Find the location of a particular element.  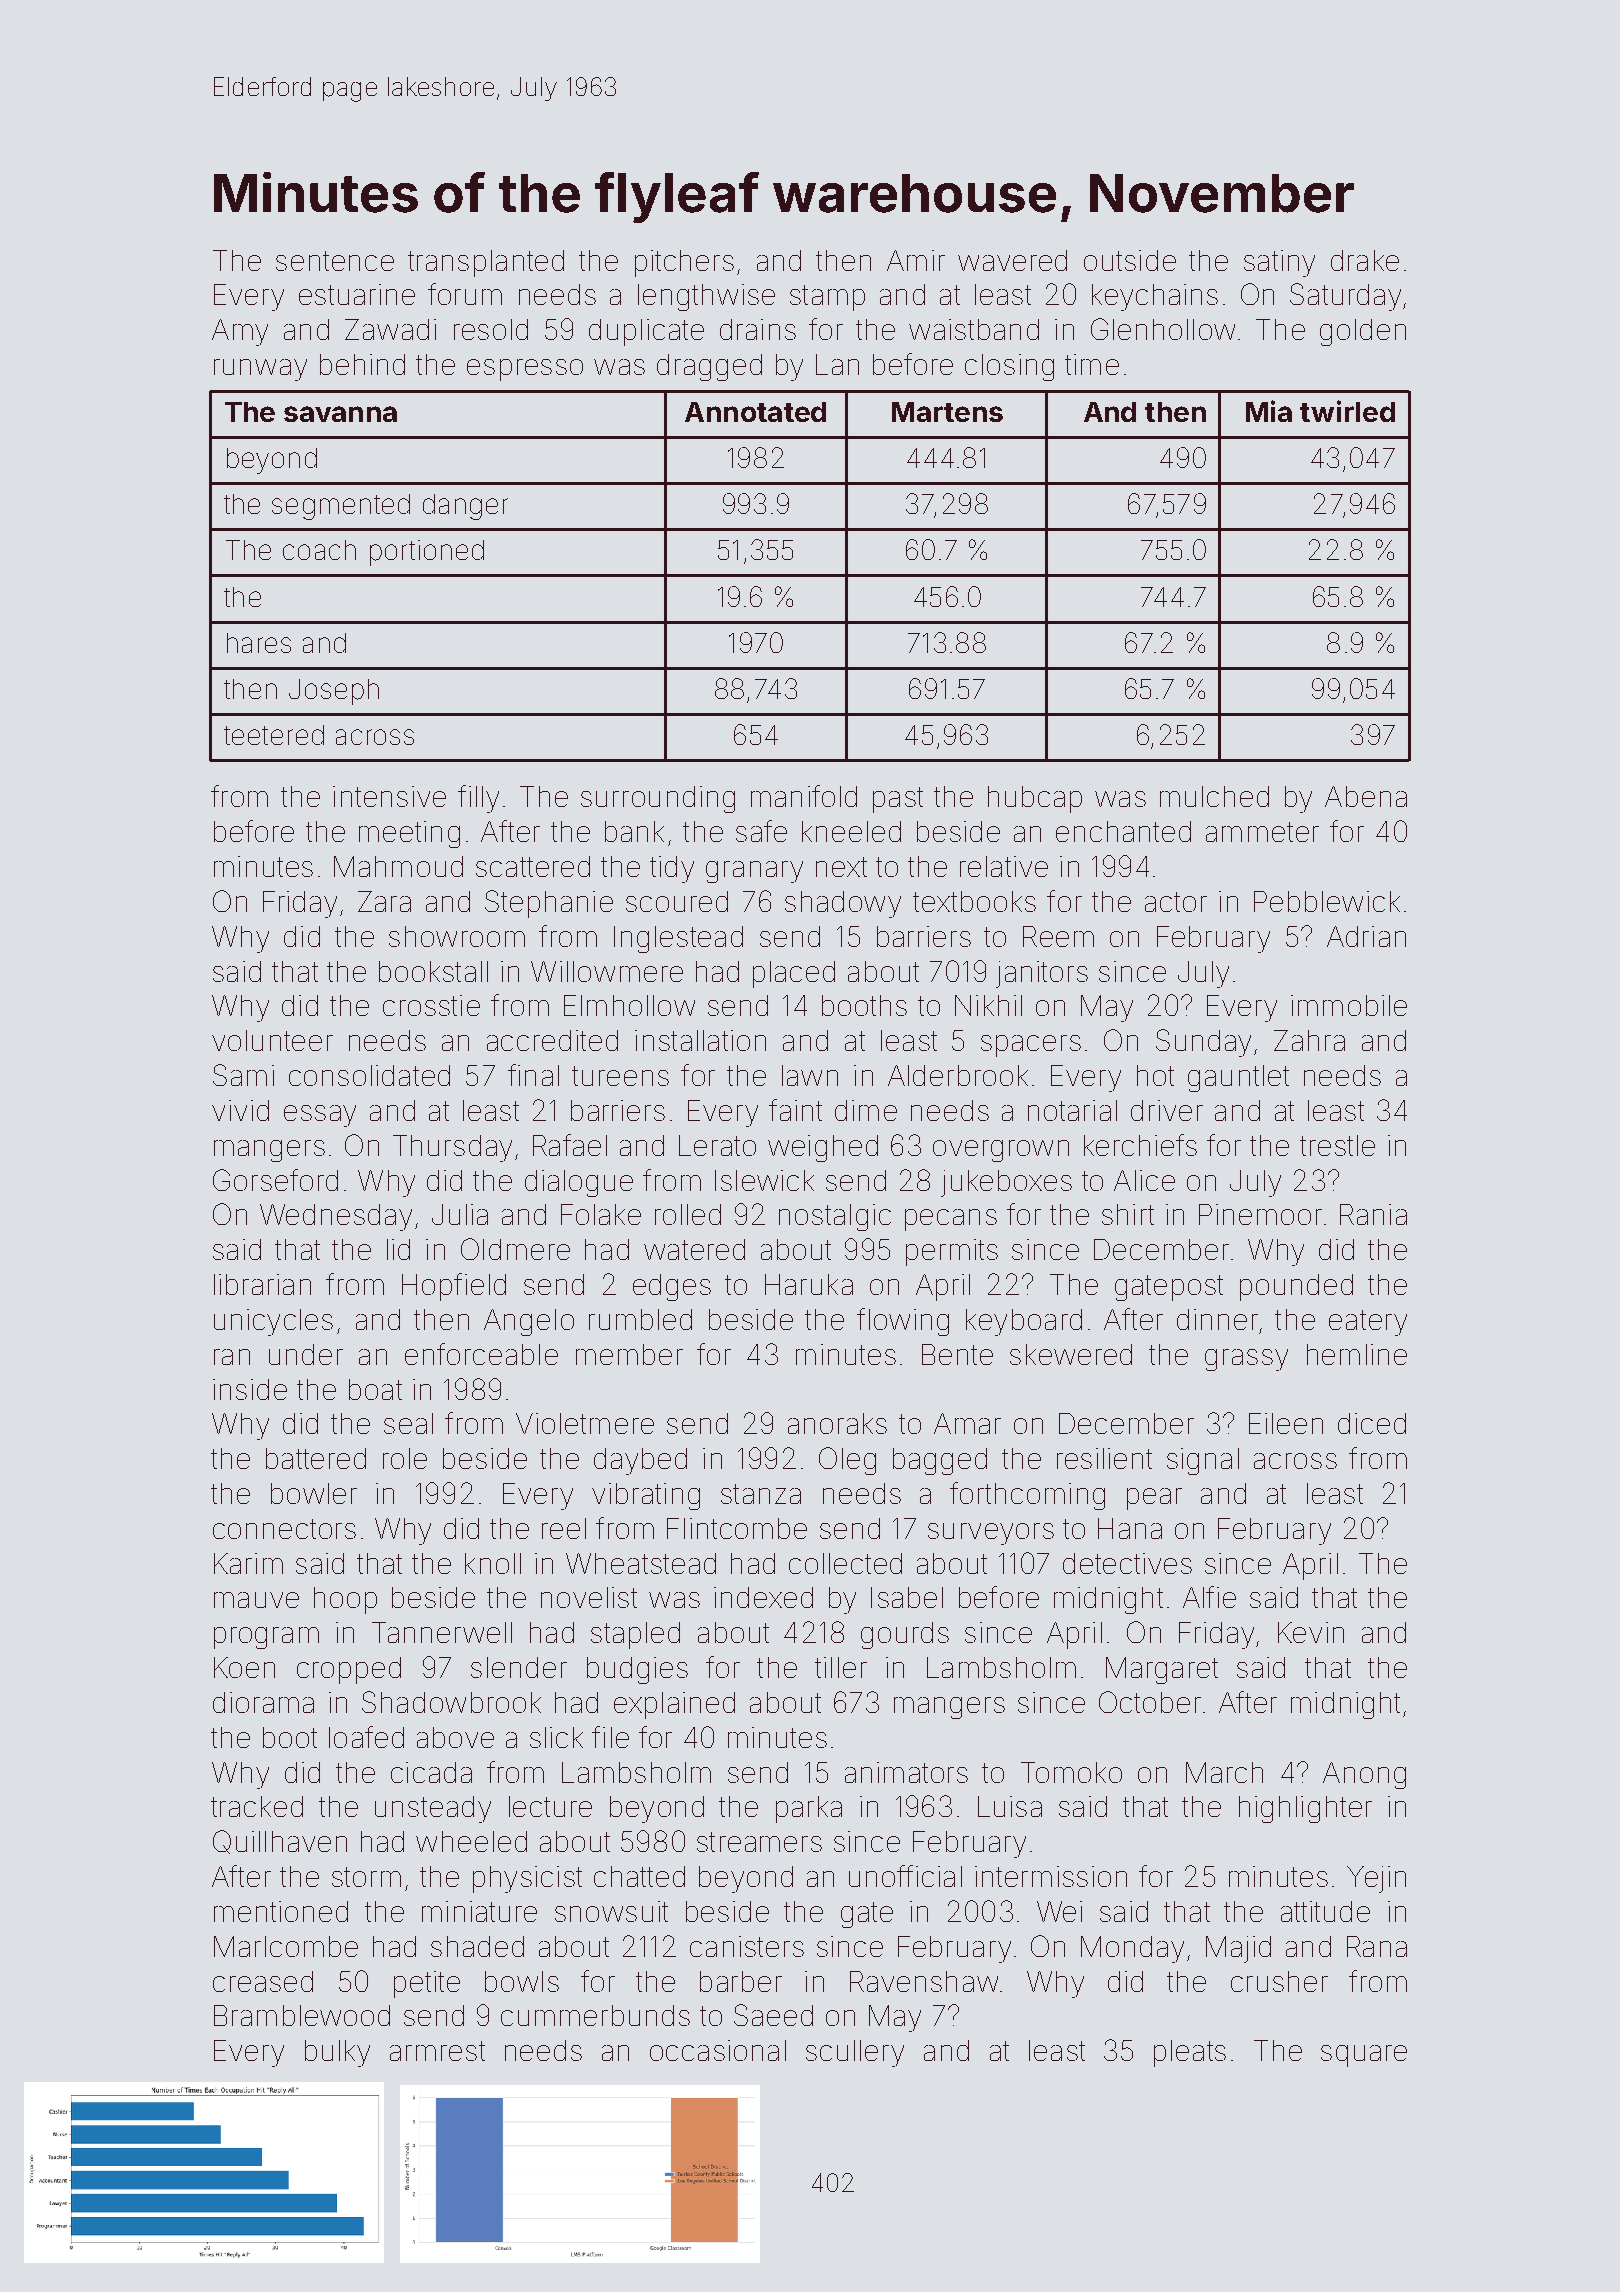

filly is located at coordinates (478, 799).
